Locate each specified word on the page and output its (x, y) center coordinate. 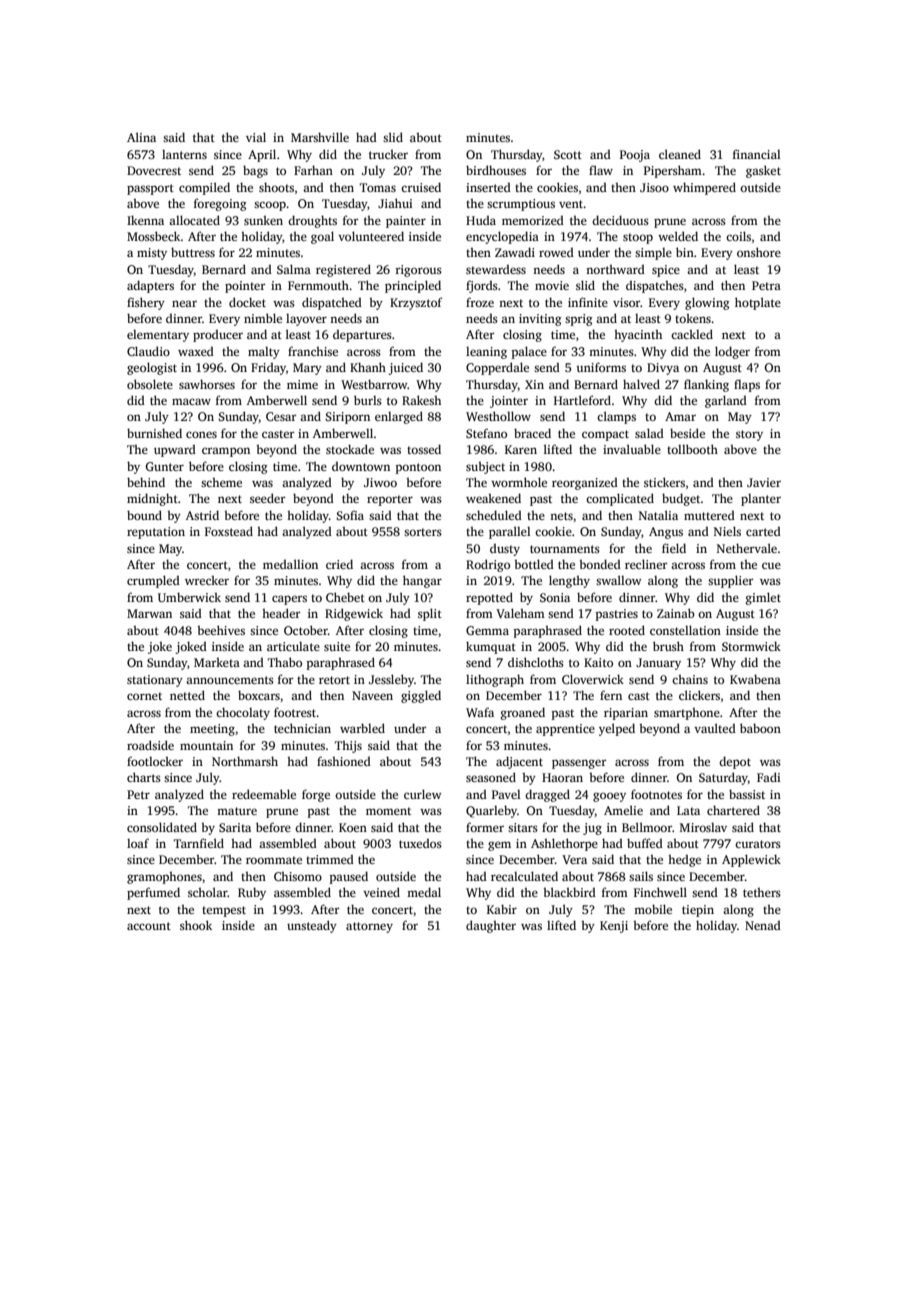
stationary (155, 681)
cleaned (680, 154)
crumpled (153, 581)
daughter (491, 926)
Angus (666, 533)
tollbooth (692, 449)
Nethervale (747, 548)
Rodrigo (488, 565)
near (184, 303)
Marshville (320, 137)
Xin (534, 384)
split (430, 614)
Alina (141, 137)
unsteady (312, 926)
